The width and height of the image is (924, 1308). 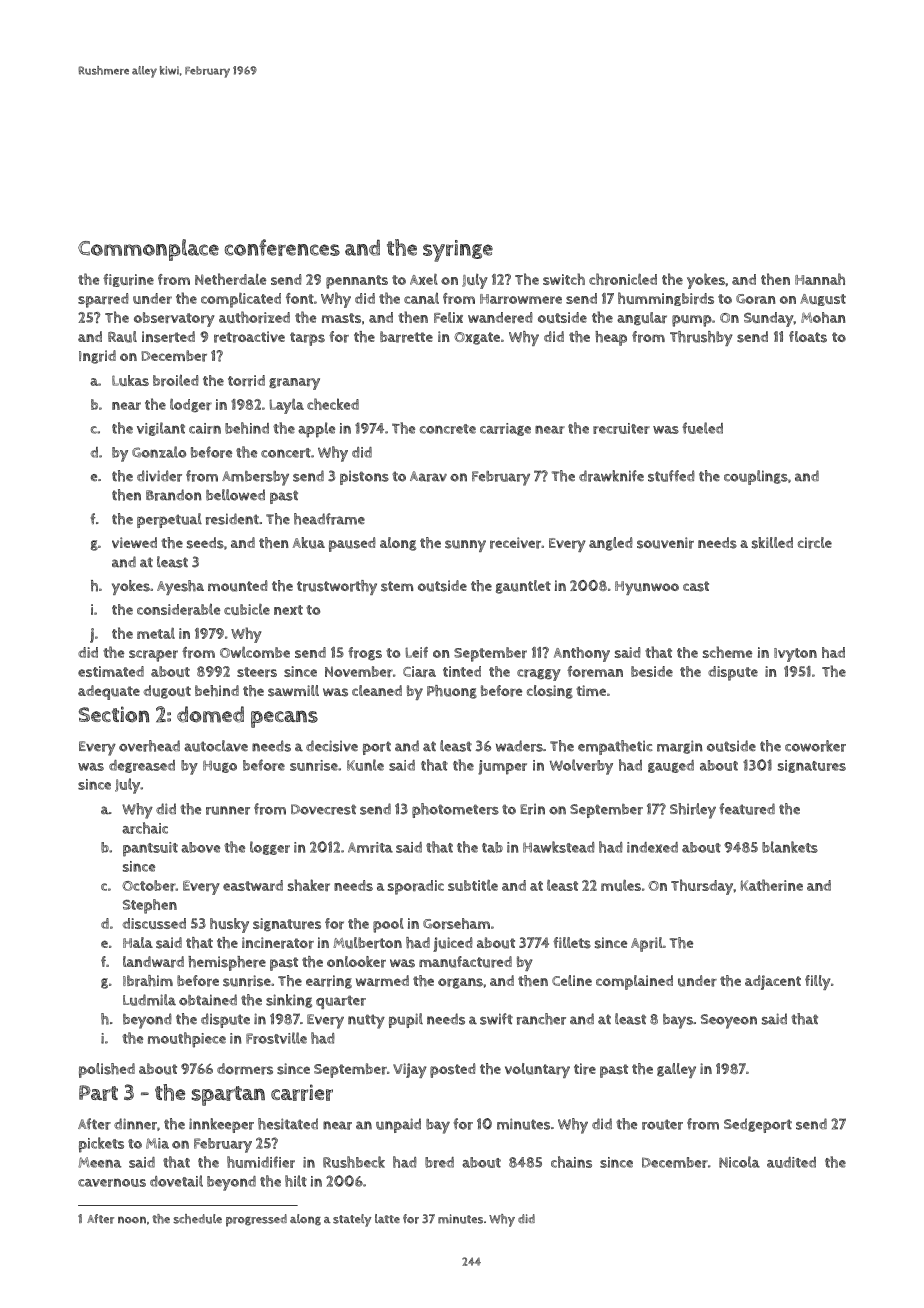 I want to click on Section, so click(x=114, y=714).
